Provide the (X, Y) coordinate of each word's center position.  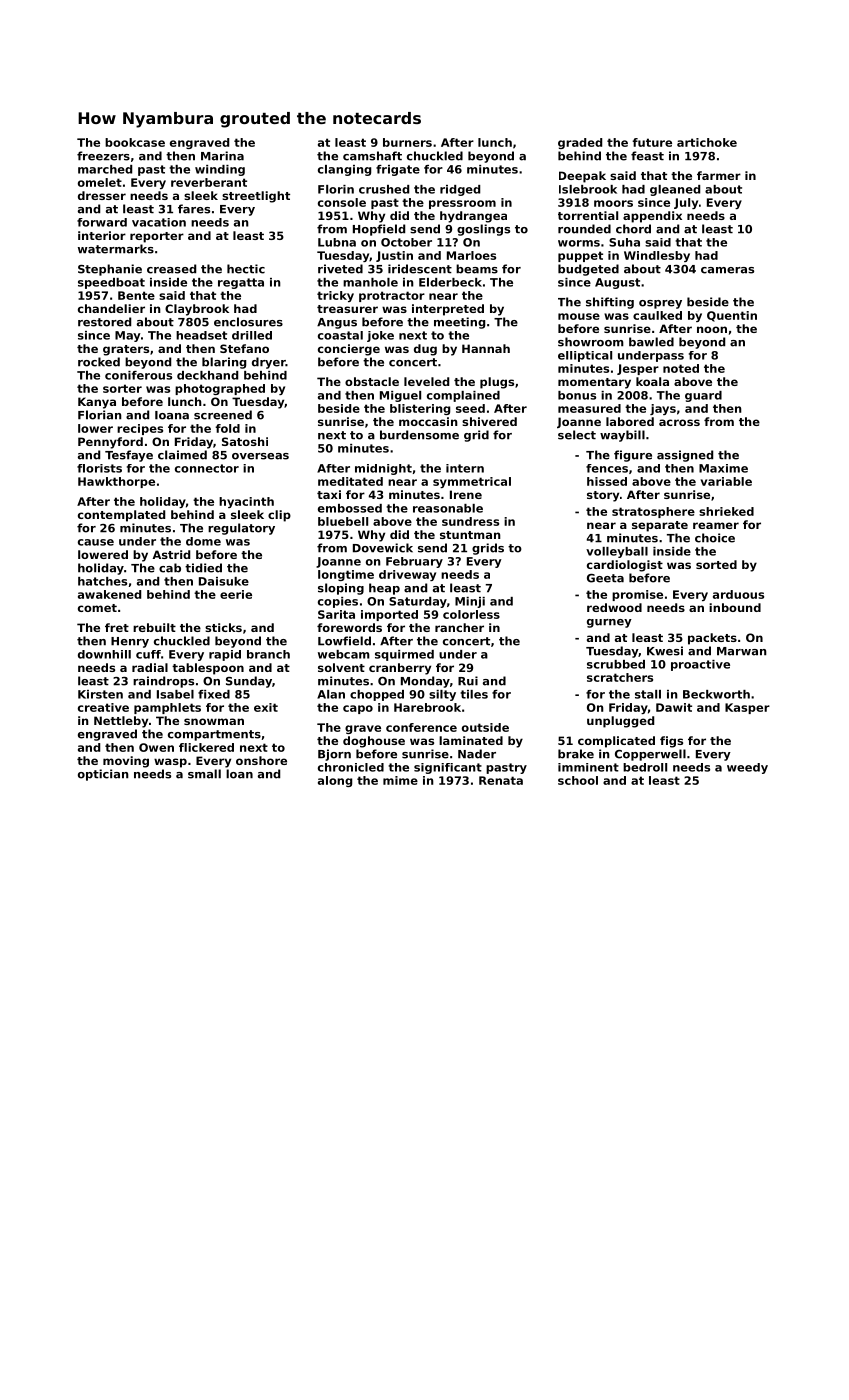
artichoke (707, 142)
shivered (489, 421)
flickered (206, 747)
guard (703, 396)
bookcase (135, 142)
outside (485, 727)
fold (227, 428)
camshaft (372, 156)
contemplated (121, 516)
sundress (470, 521)
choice (715, 538)
